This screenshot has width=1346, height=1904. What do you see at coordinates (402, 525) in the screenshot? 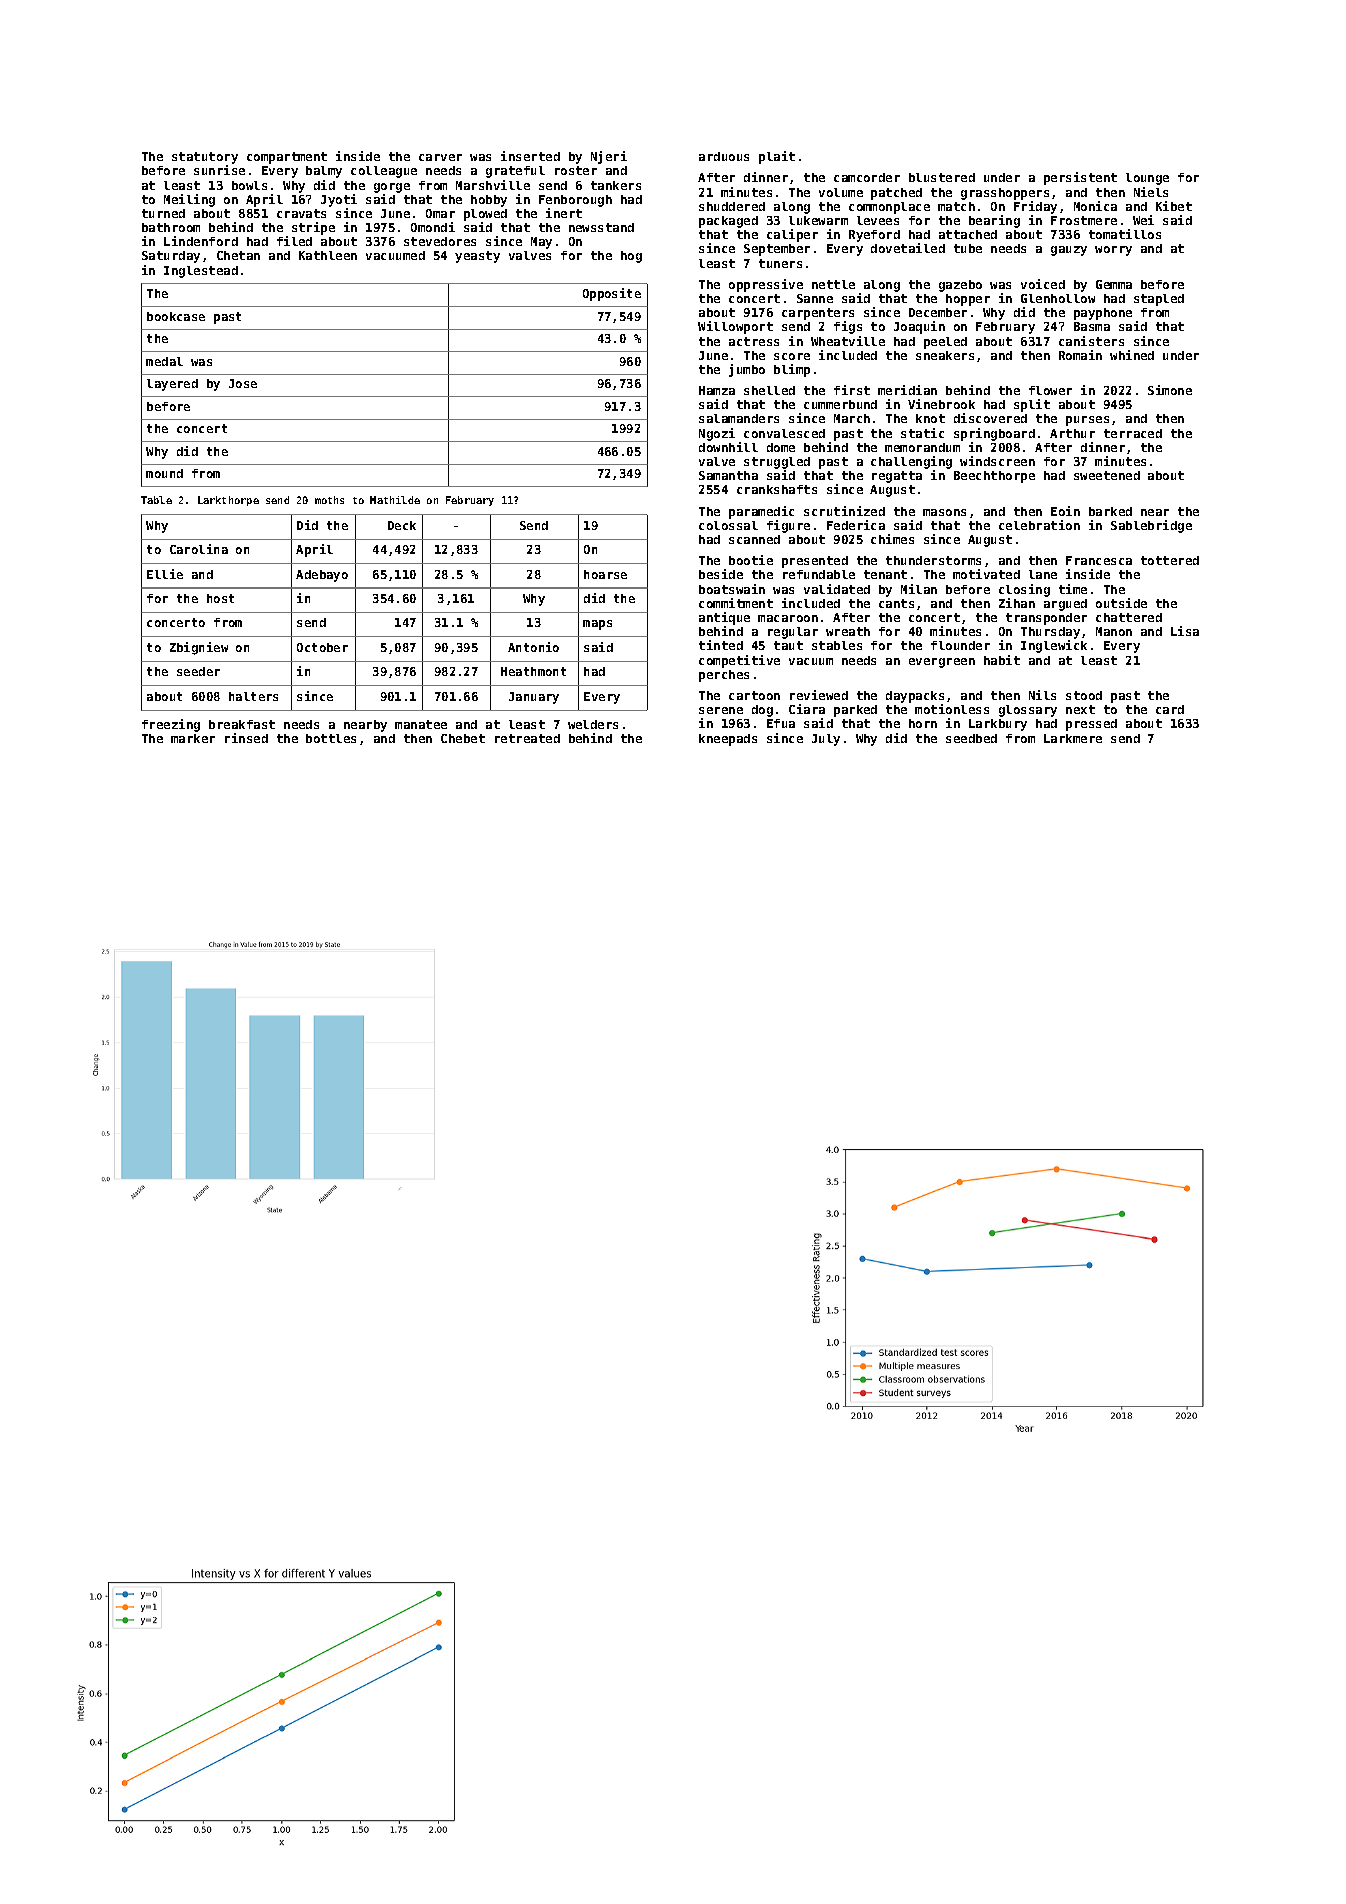
I see `Deck` at bounding box center [402, 525].
